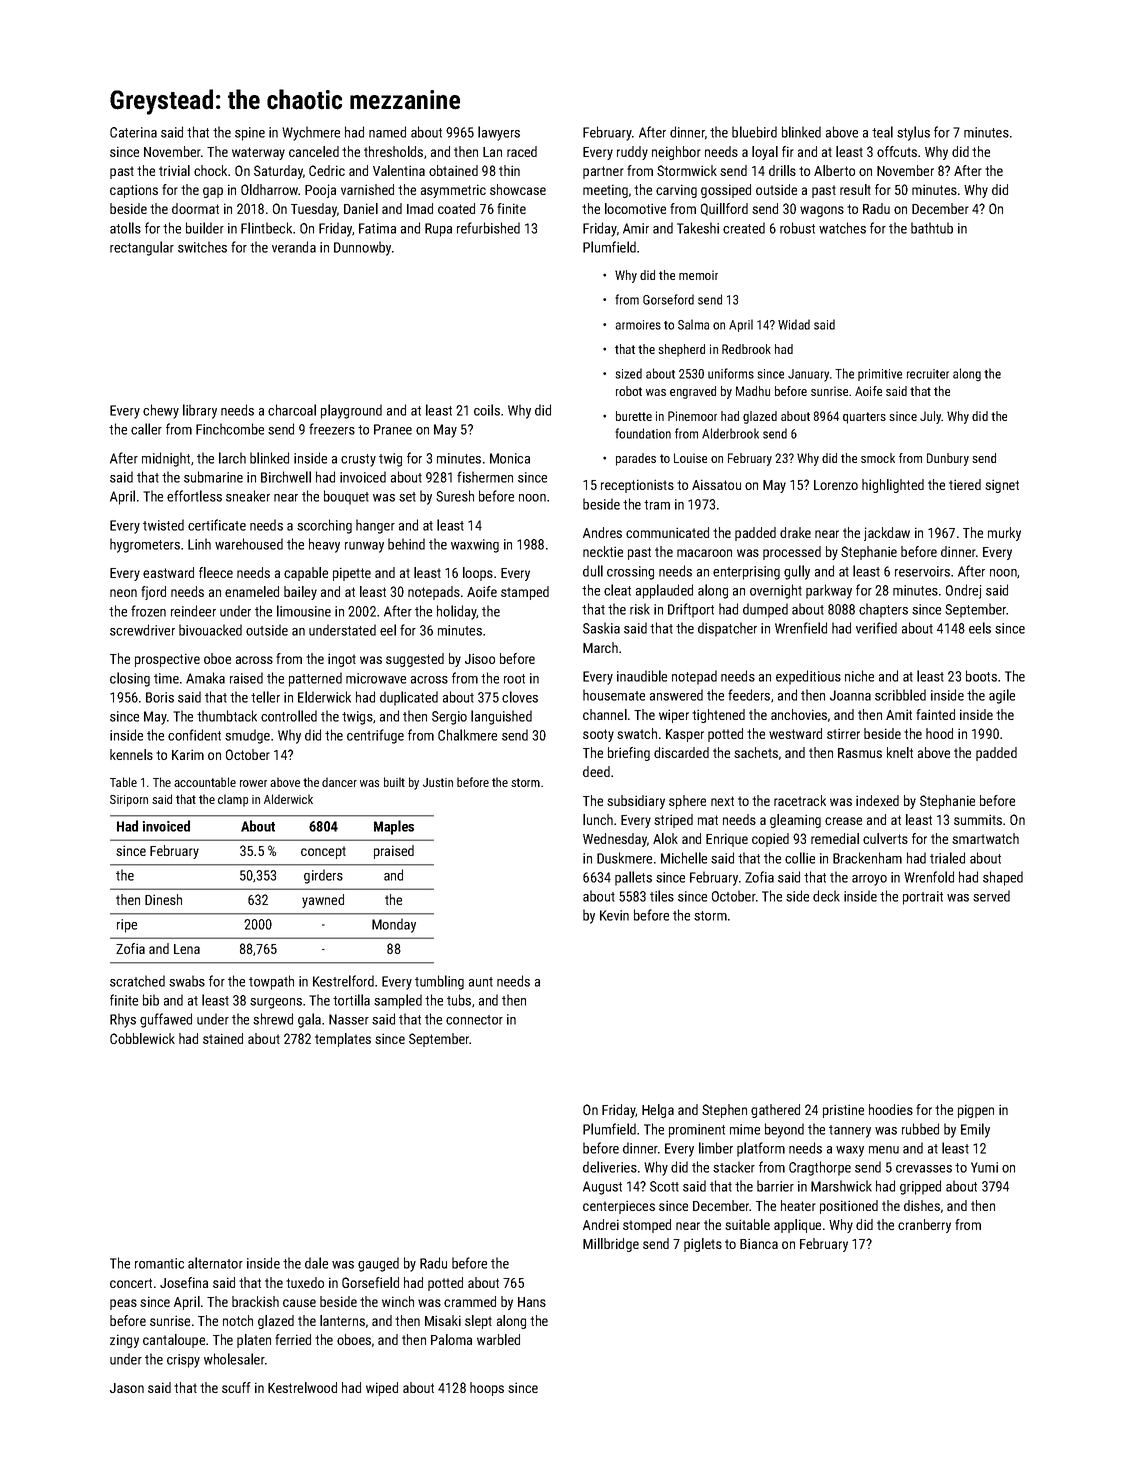 The width and height of the image is (1136, 1470). Describe the element at coordinates (676, 153) in the image. I see `neighbor` at that location.
